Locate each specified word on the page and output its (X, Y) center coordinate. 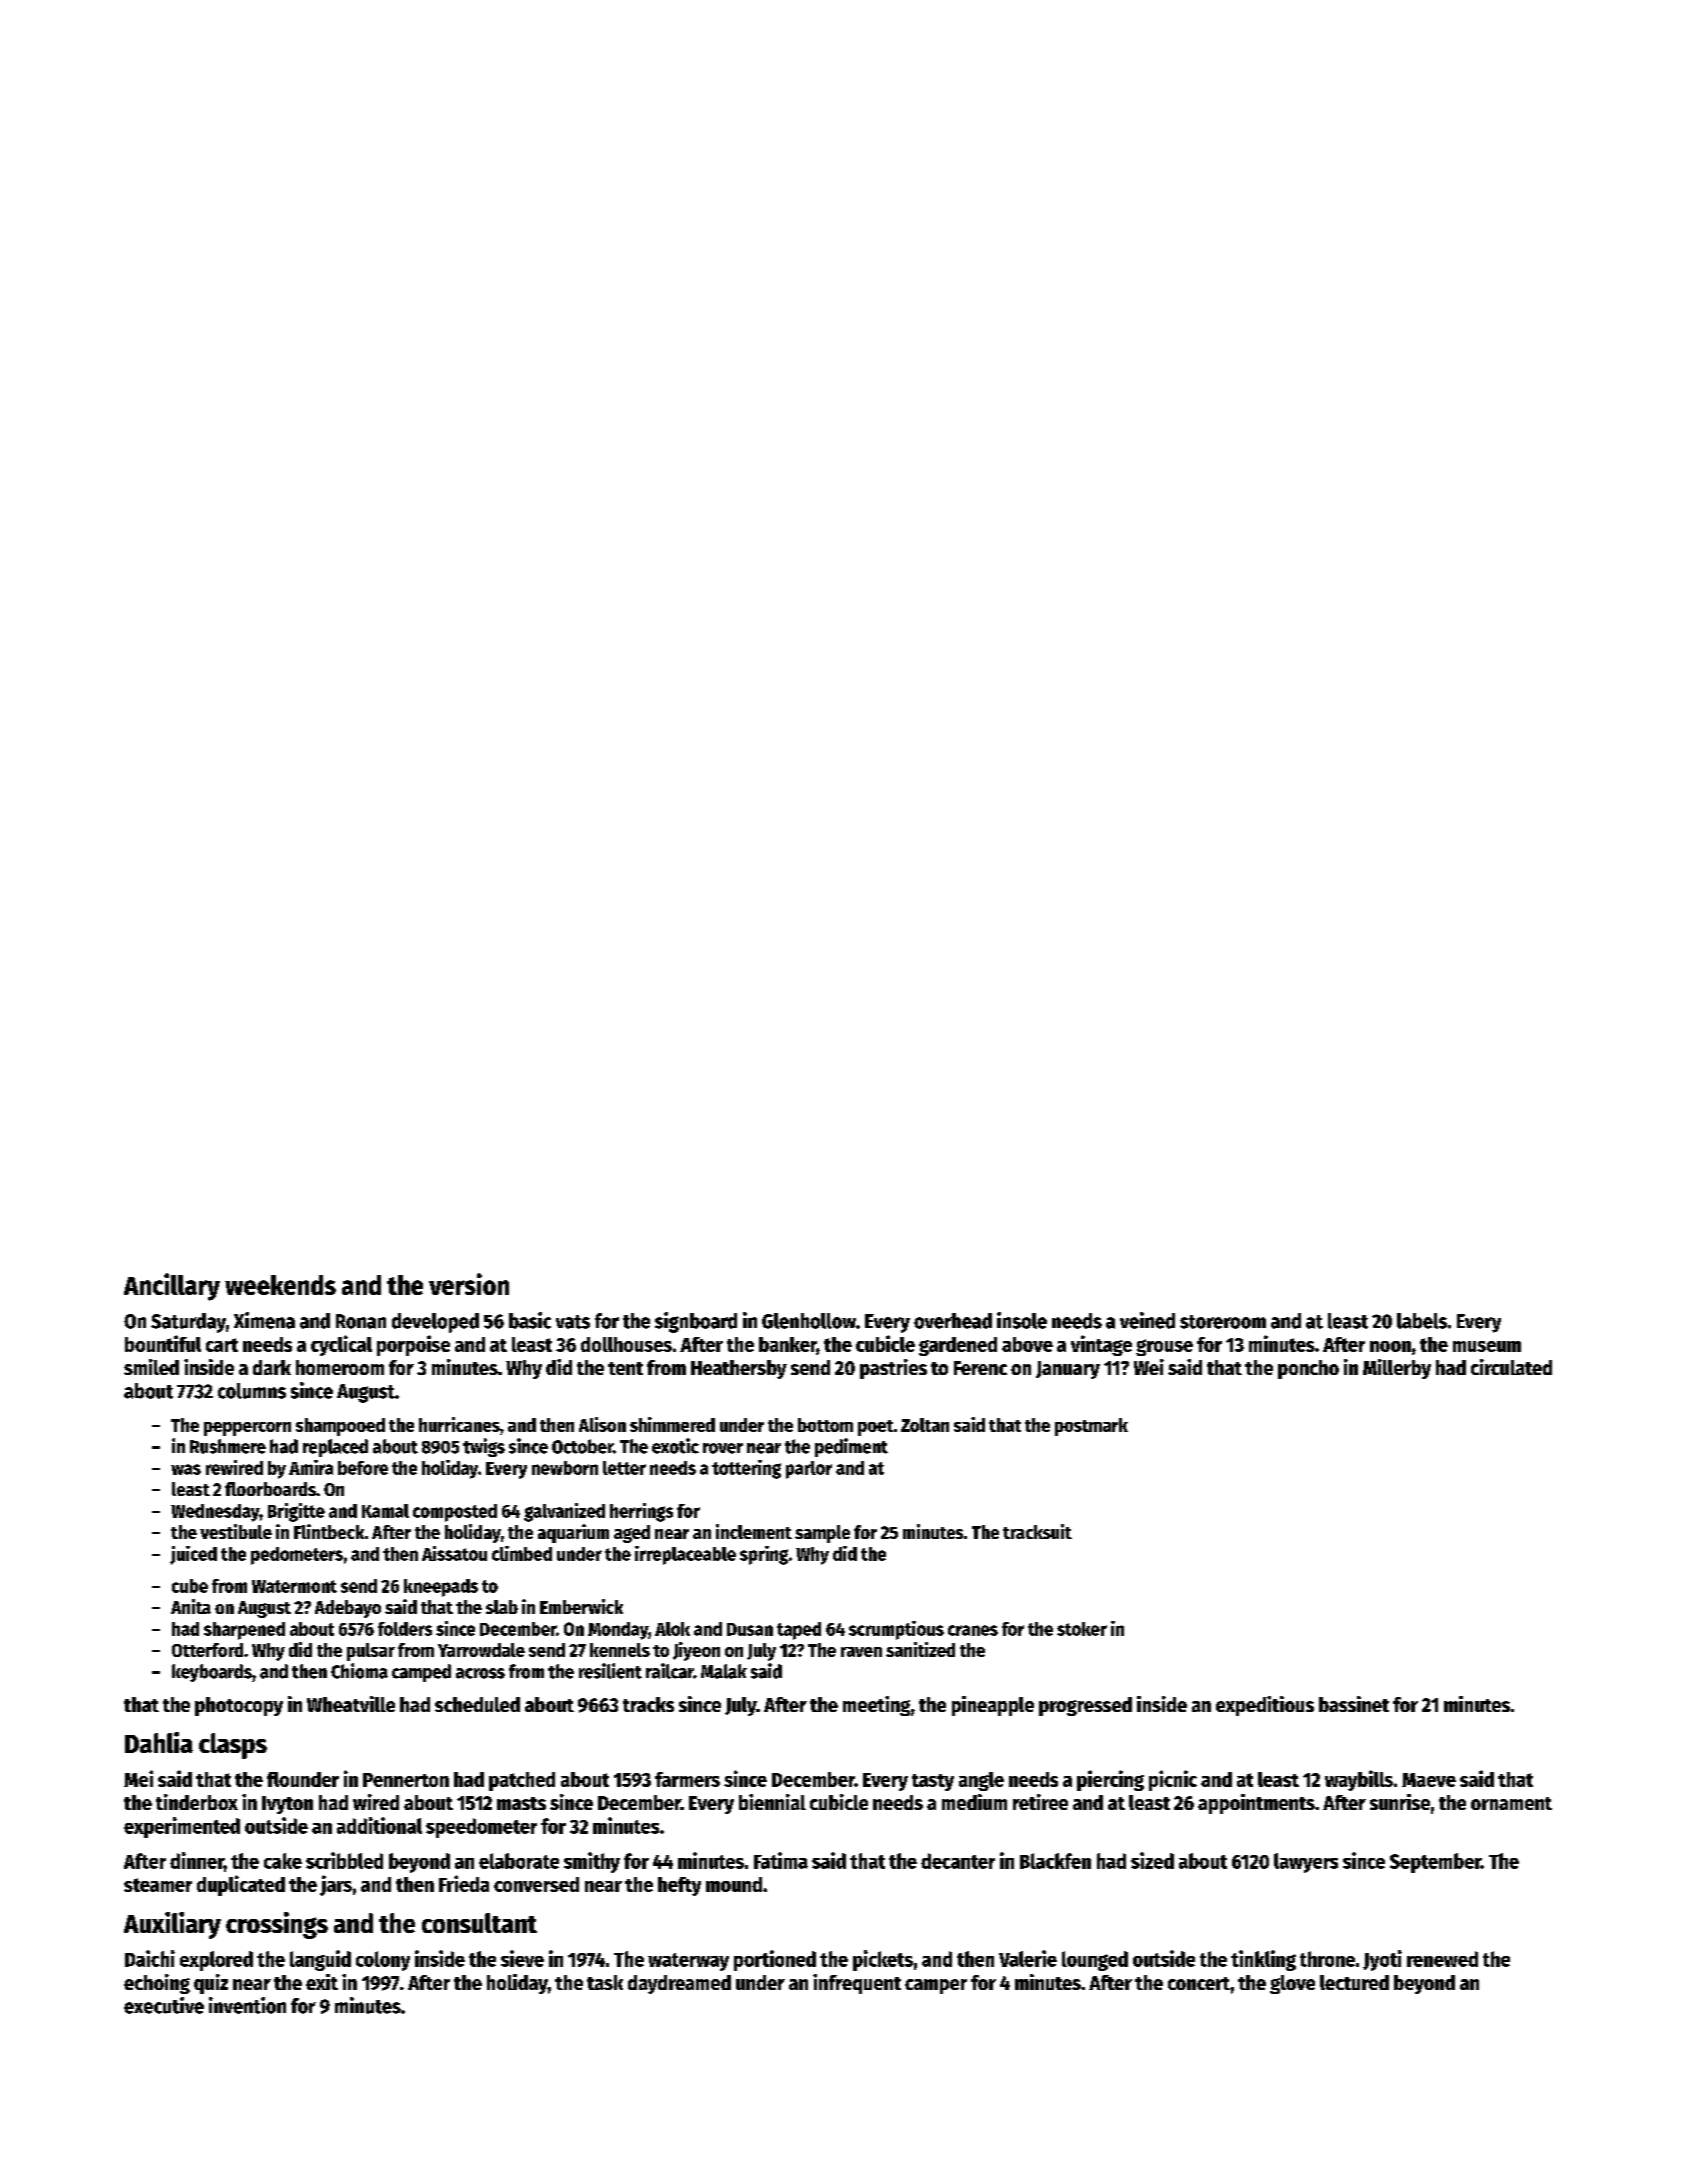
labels (1422, 1321)
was (186, 1469)
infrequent (857, 1984)
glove (1292, 1984)
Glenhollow (809, 1321)
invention (247, 2005)
